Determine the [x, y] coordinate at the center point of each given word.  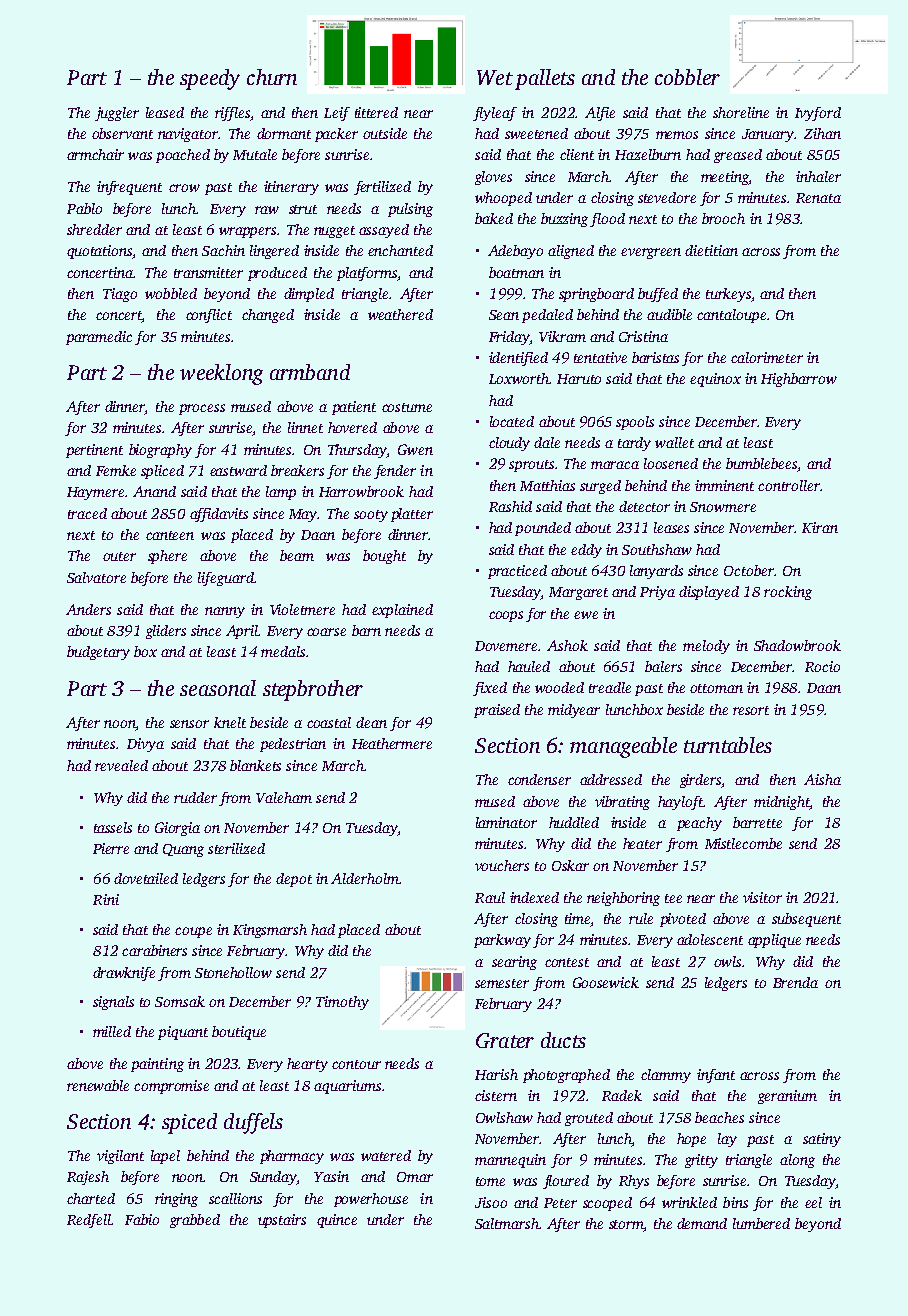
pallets [545, 79]
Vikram [562, 336]
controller [789, 485]
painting [157, 1065]
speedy [210, 79]
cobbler [687, 77]
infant [716, 1076]
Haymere [95, 493]
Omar [415, 1177]
